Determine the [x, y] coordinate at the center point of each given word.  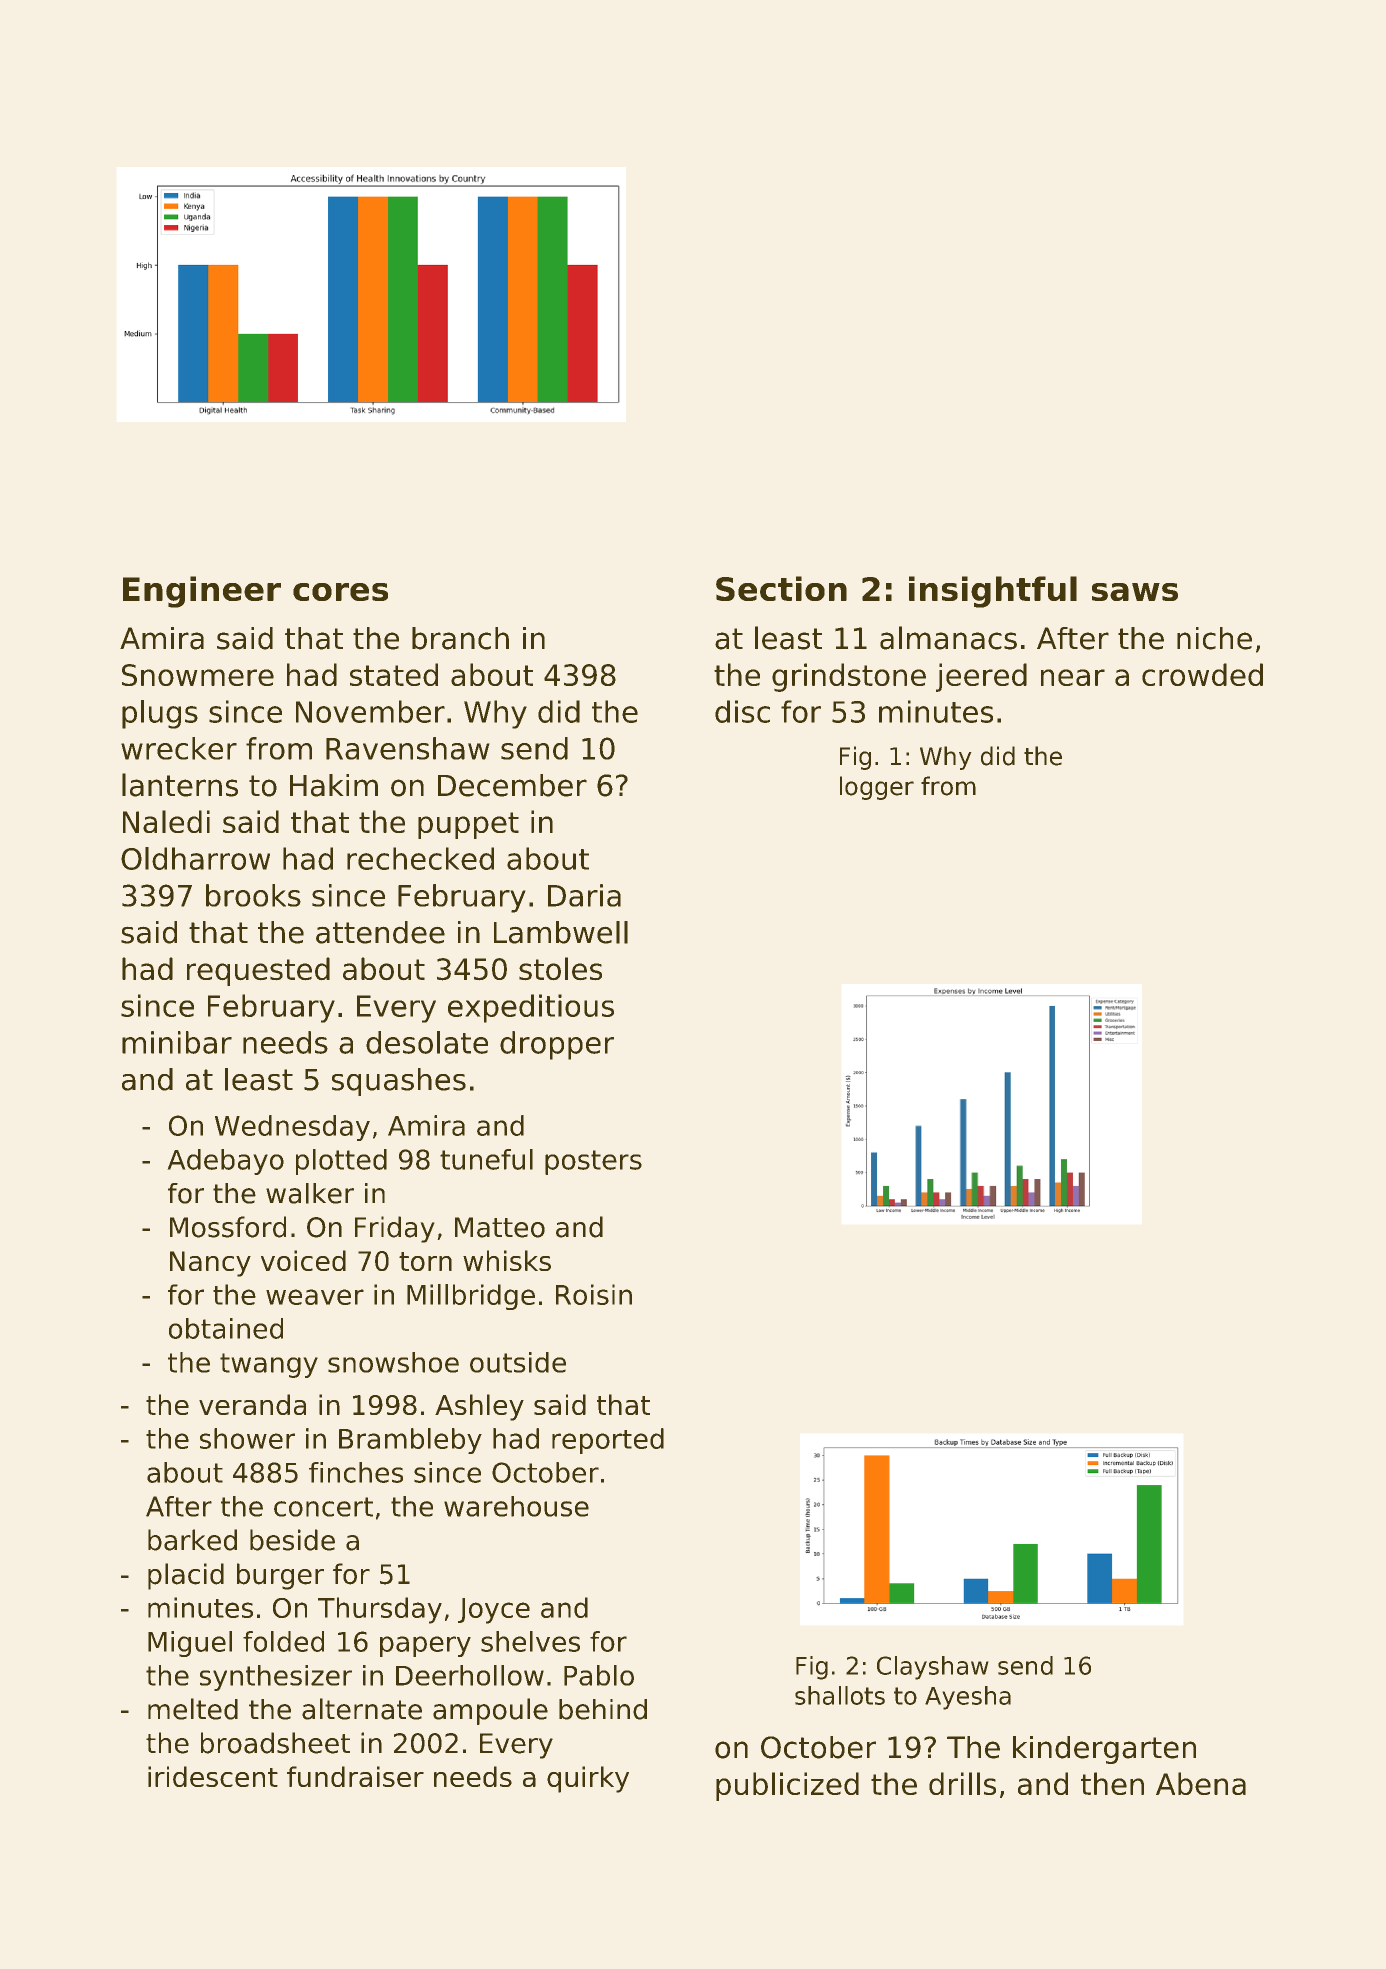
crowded [1202, 674]
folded [283, 1641]
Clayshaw [932, 1668]
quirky [588, 1779]
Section [781, 588]
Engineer [202, 592]
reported [608, 1441]
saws [1135, 592]
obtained [226, 1328]
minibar [177, 1042]
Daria [584, 895]
